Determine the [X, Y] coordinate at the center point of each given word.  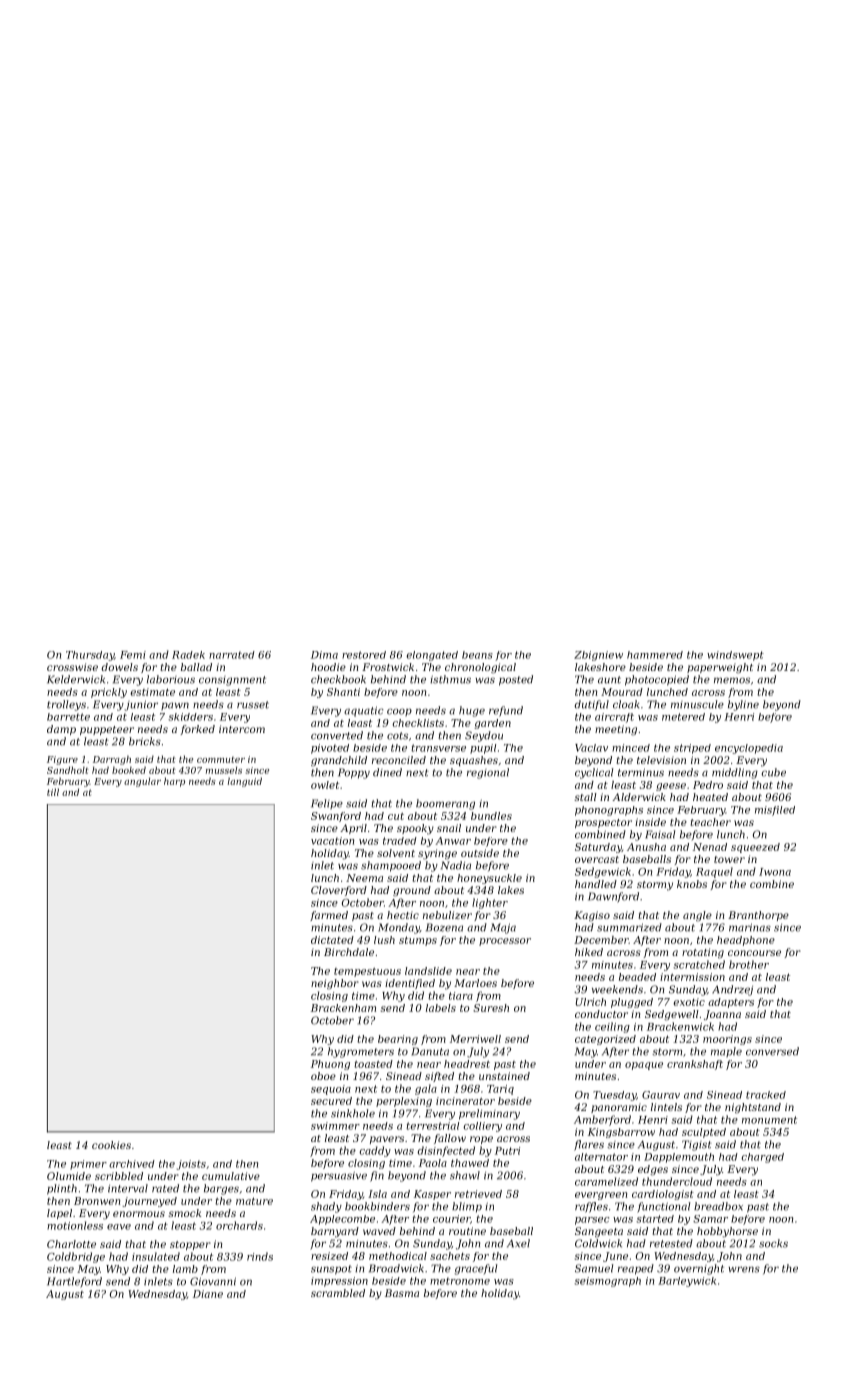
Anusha [646, 847]
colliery [482, 1127]
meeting [616, 730]
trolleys [66, 705]
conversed [772, 1051]
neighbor [335, 984]
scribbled [119, 1176]
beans [477, 655]
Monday [399, 928]
